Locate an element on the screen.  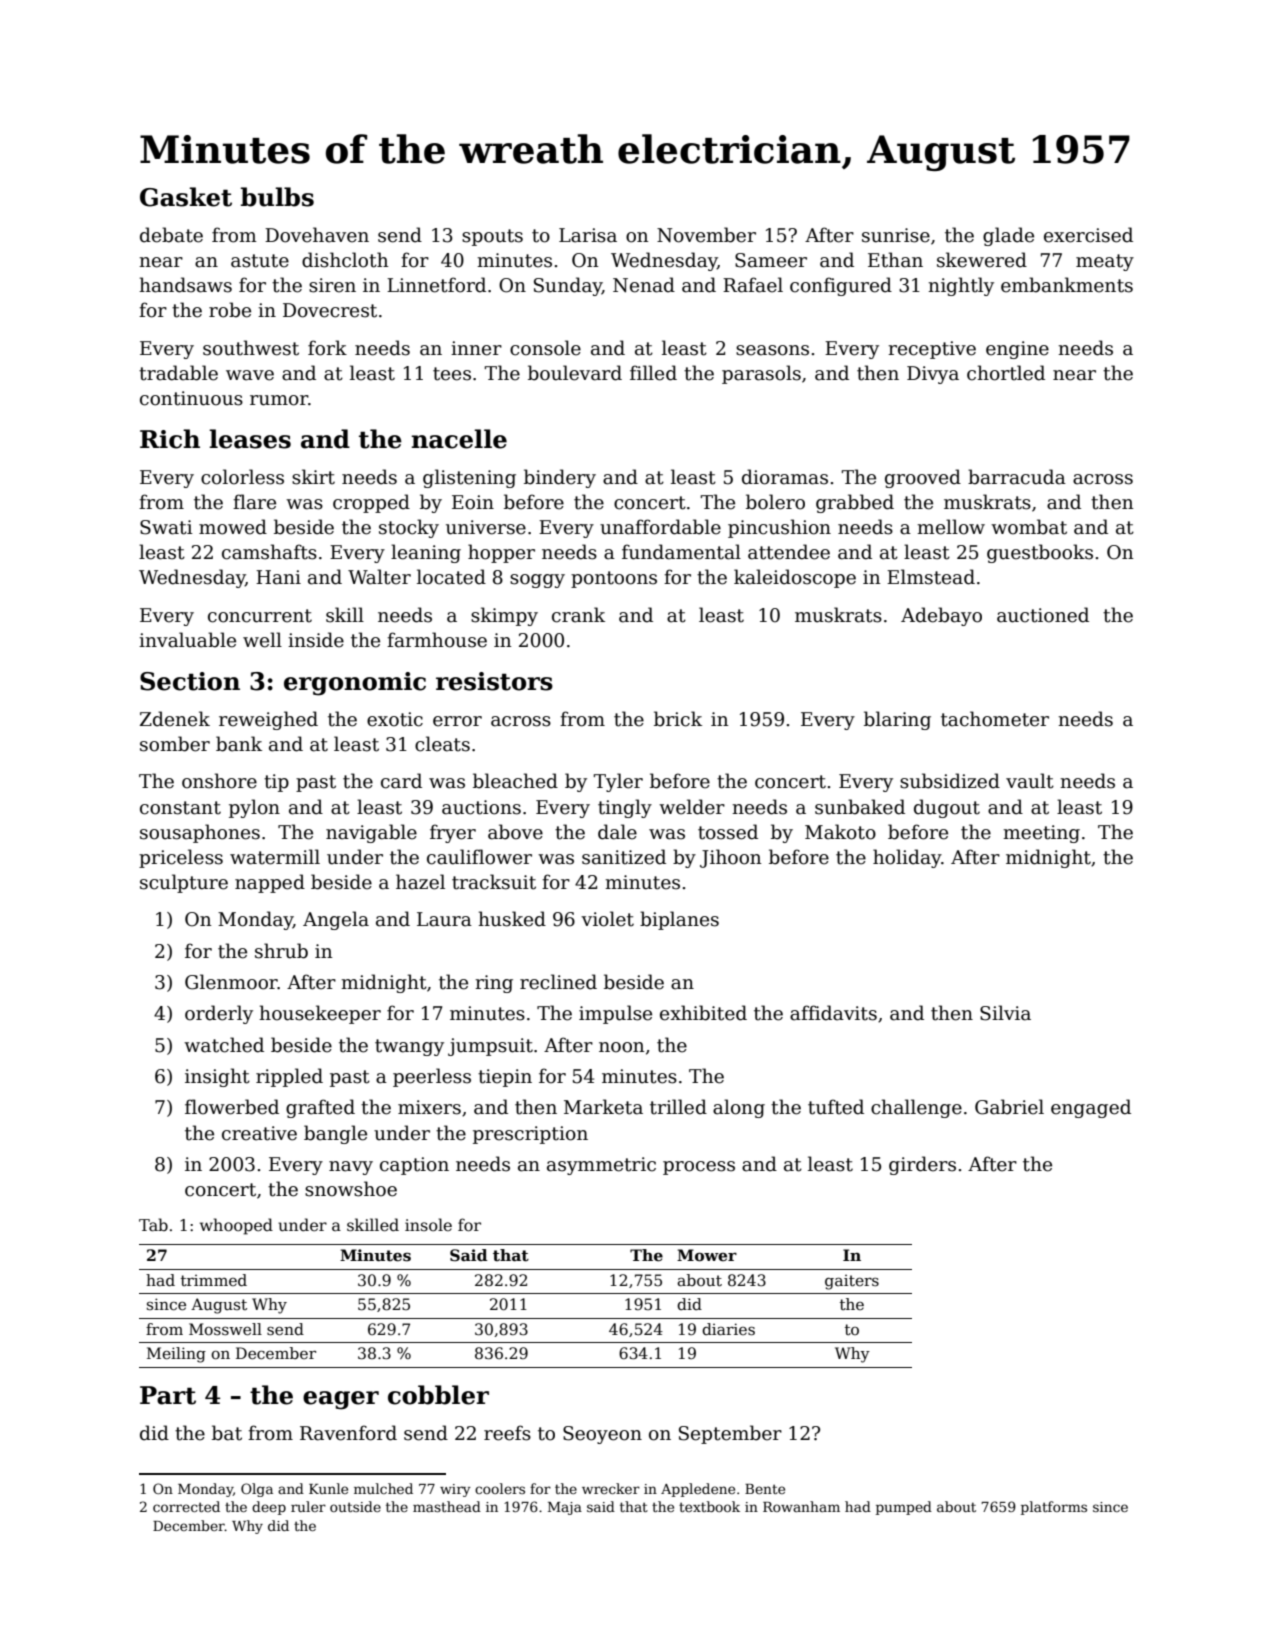
handsaws is located at coordinates (185, 285).
